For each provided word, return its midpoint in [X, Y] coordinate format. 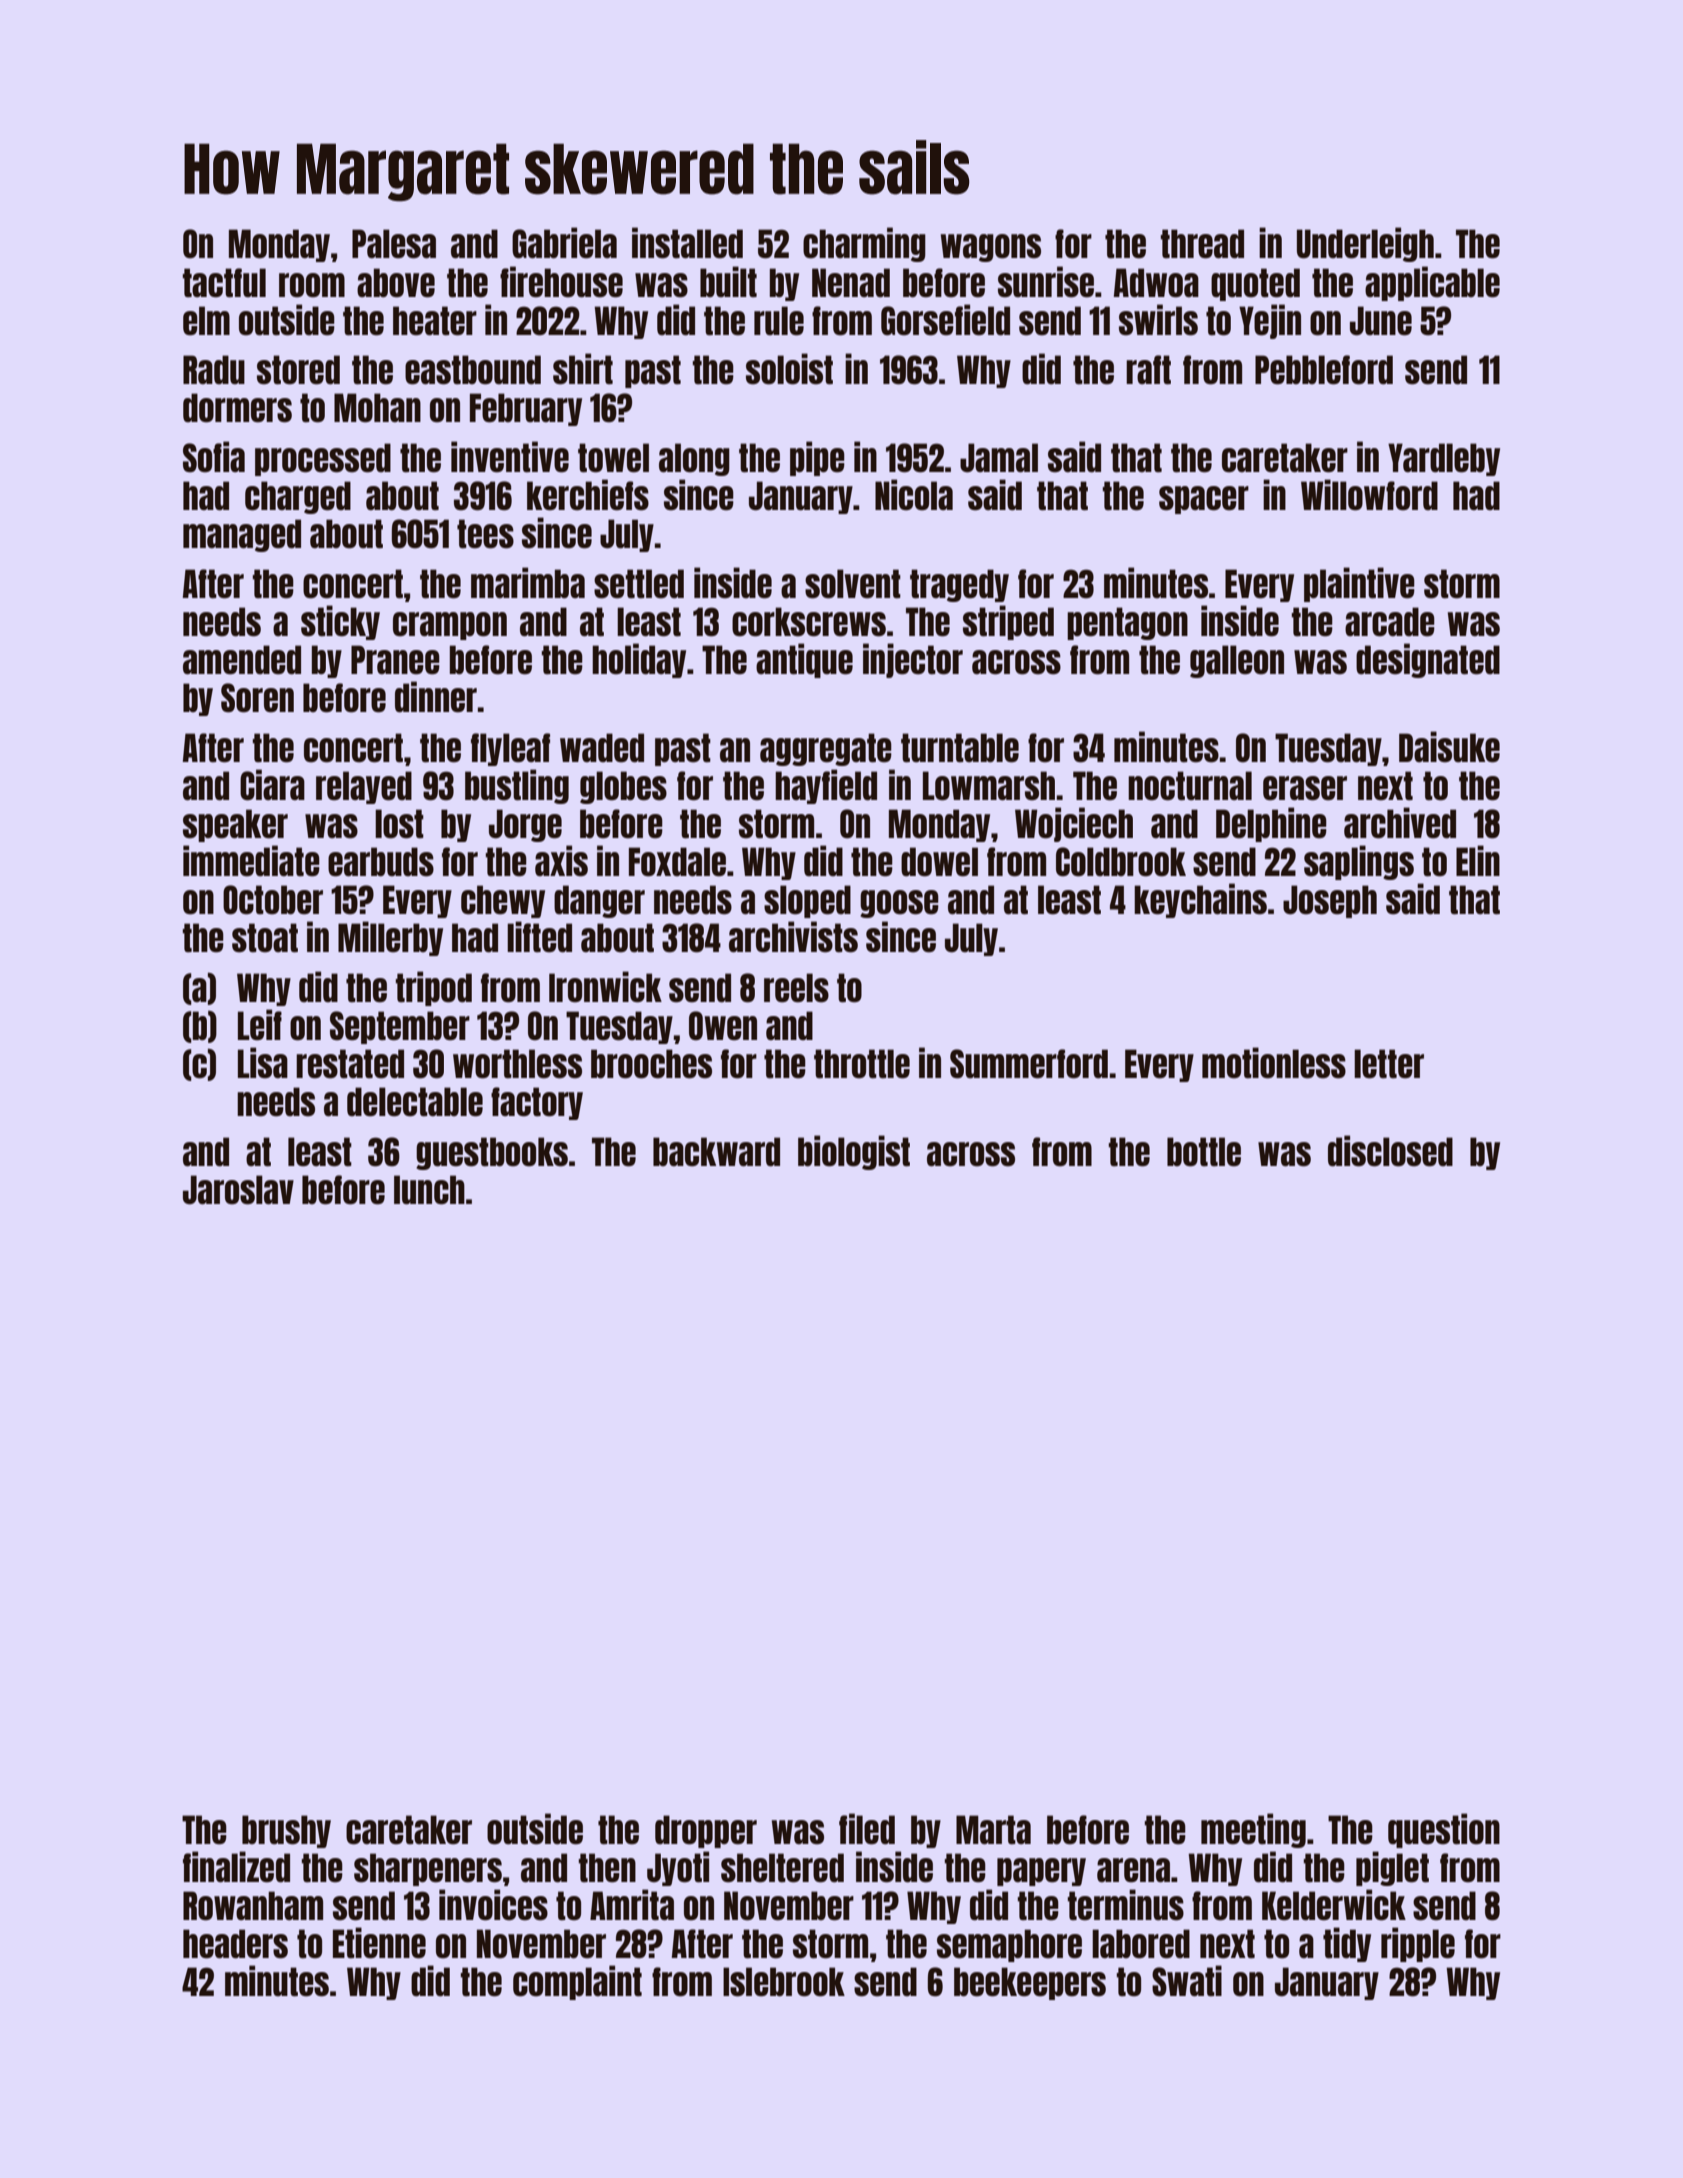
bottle [1204, 1152]
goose [899, 904]
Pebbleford [1324, 370]
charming [864, 244]
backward [716, 1152]
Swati [1187, 1981]
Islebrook [784, 1982]
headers [235, 1944]
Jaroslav [238, 1190]
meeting [1253, 1830]
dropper [706, 1831]
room [312, 285]
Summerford [1029, 1064]
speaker [235, 825]
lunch [429, 1190]
